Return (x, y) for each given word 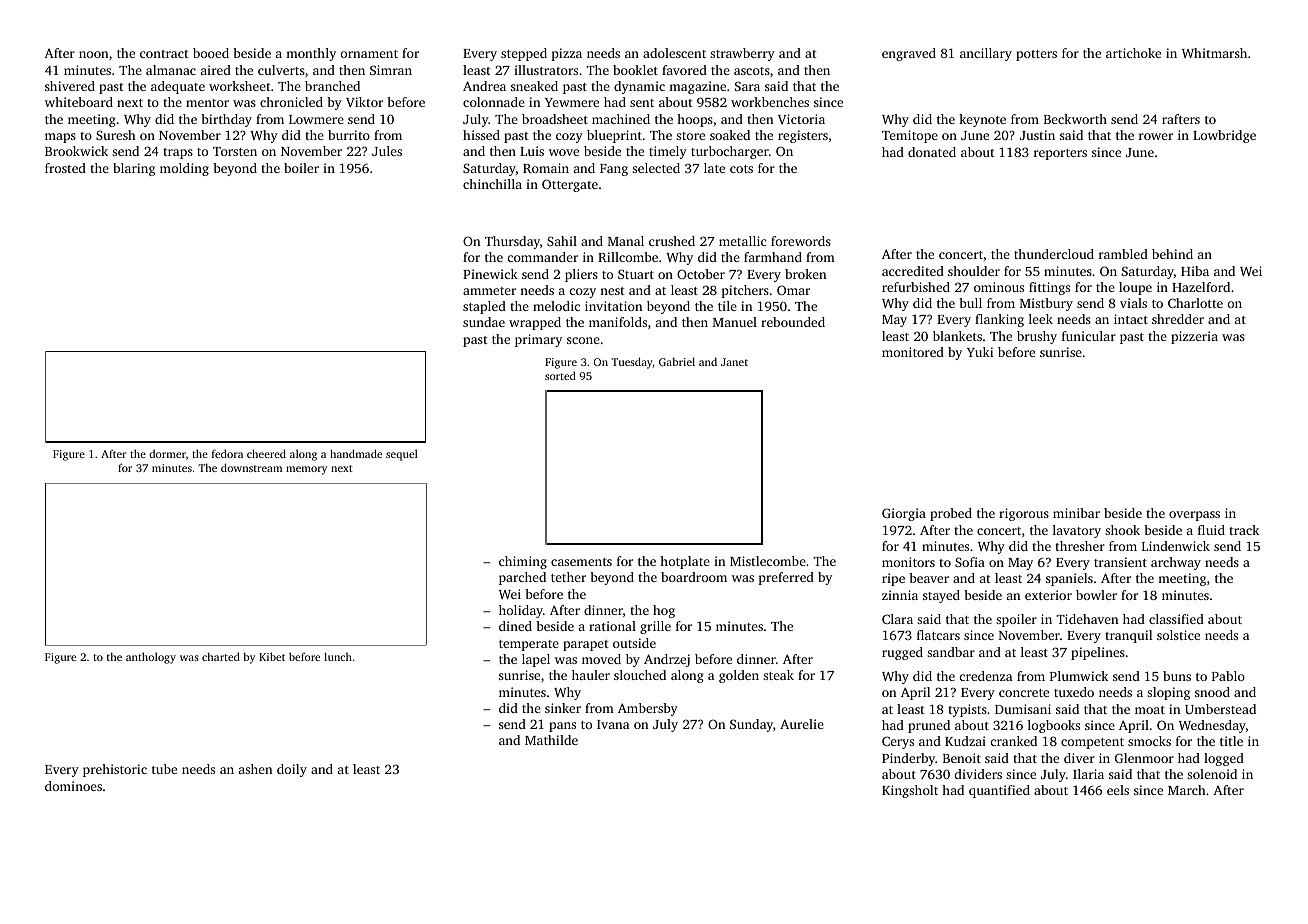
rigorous (1024, 514)
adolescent (674, 53)
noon (93, 54)
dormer (167, 453)
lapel (536, 660)
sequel (402, 455)
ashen (255, 769)
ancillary (986, 54)
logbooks (1054, 726)
